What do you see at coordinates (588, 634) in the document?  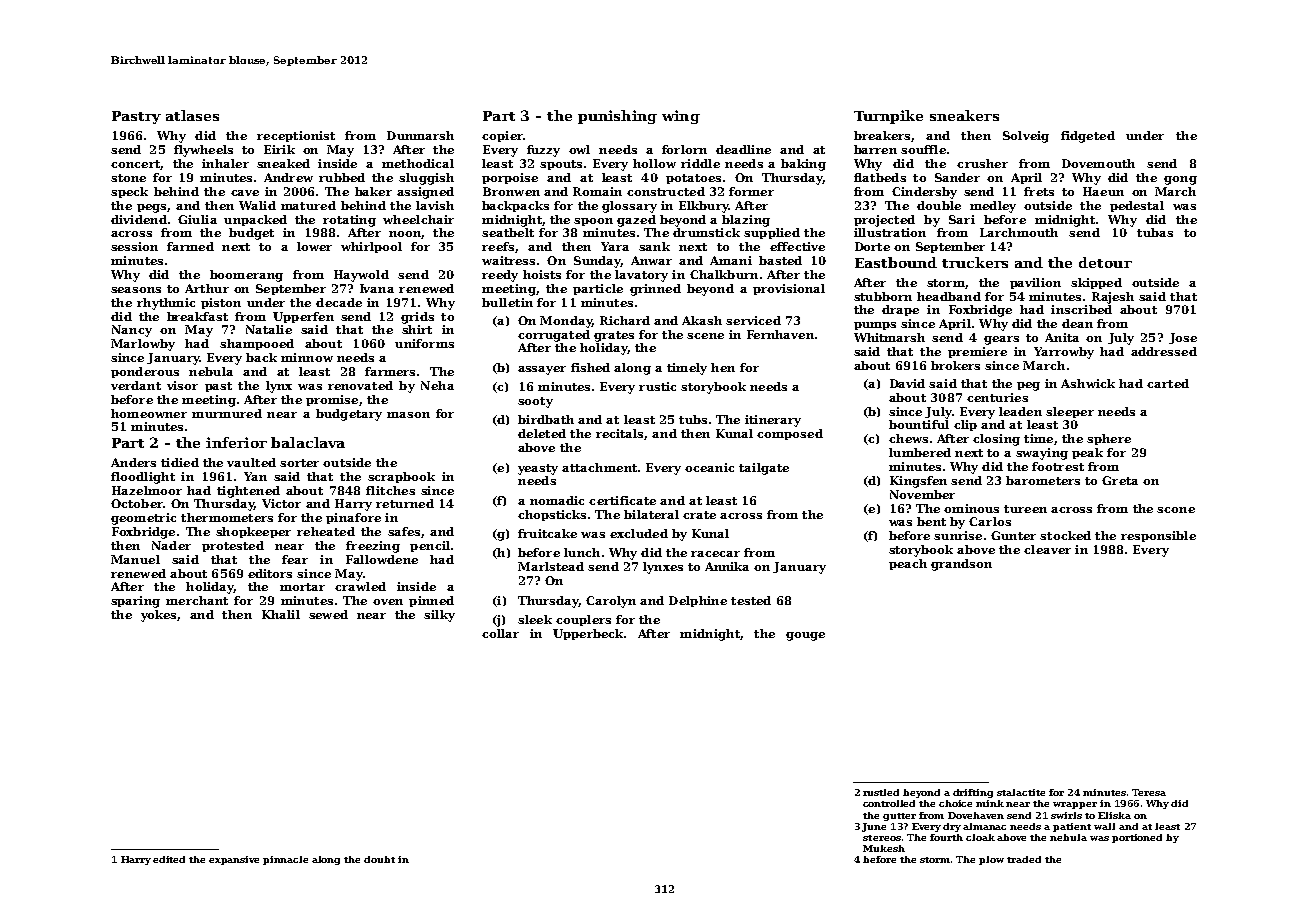 I see `Upperbeck` at bounding box center [588, 634].
